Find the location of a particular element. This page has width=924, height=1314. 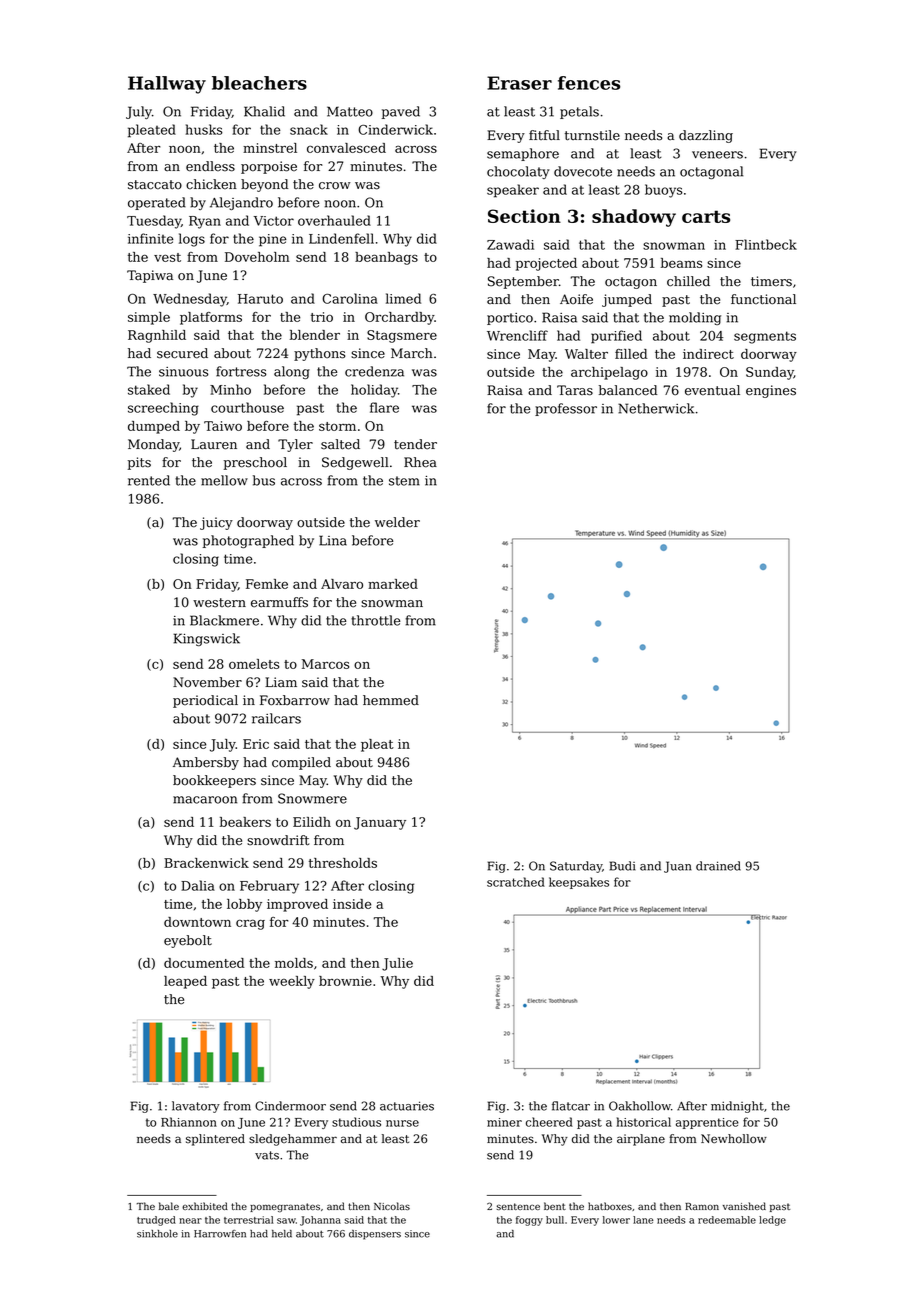

sinkhole is located at coordinates (157, 1234).
